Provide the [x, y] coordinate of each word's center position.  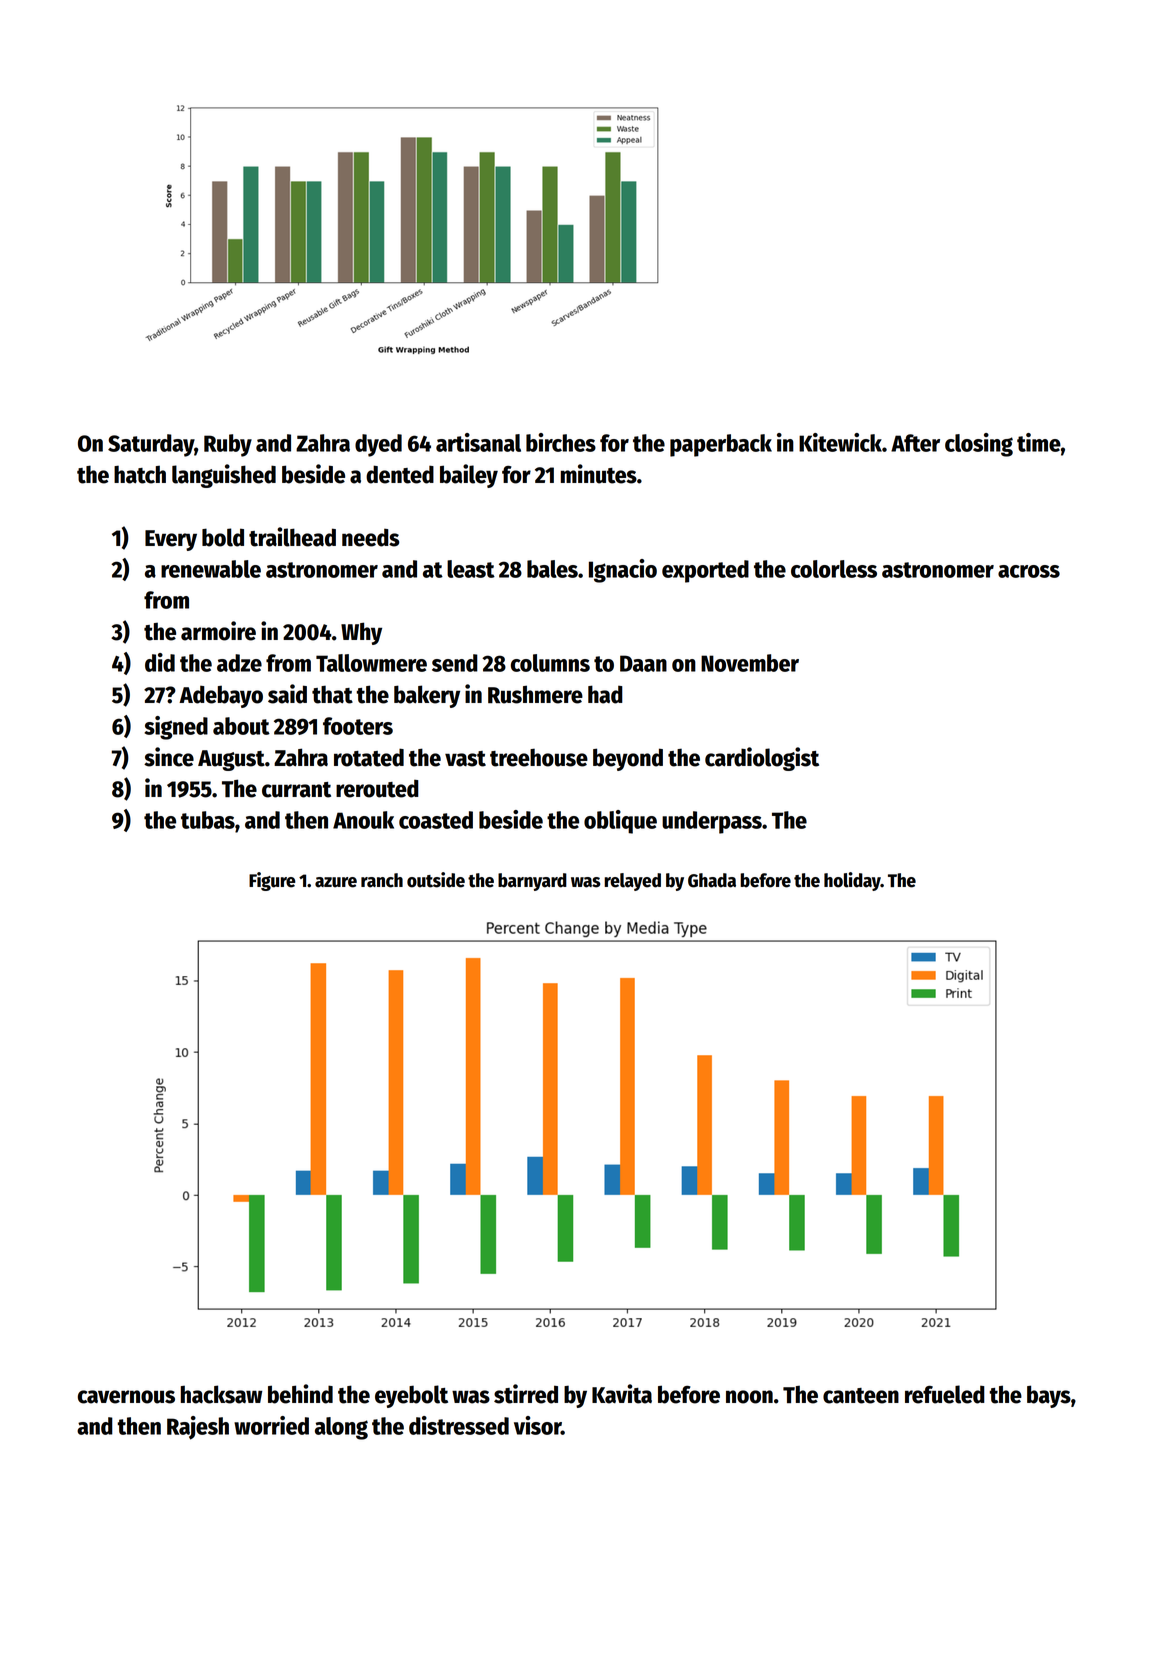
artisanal [478, 442]
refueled [945, 1394]
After [915, 443]
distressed [459, 1425]
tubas [208, 820]
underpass [712, 822]
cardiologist [762, 759]
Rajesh [198, 1428]
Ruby [228, 445]
